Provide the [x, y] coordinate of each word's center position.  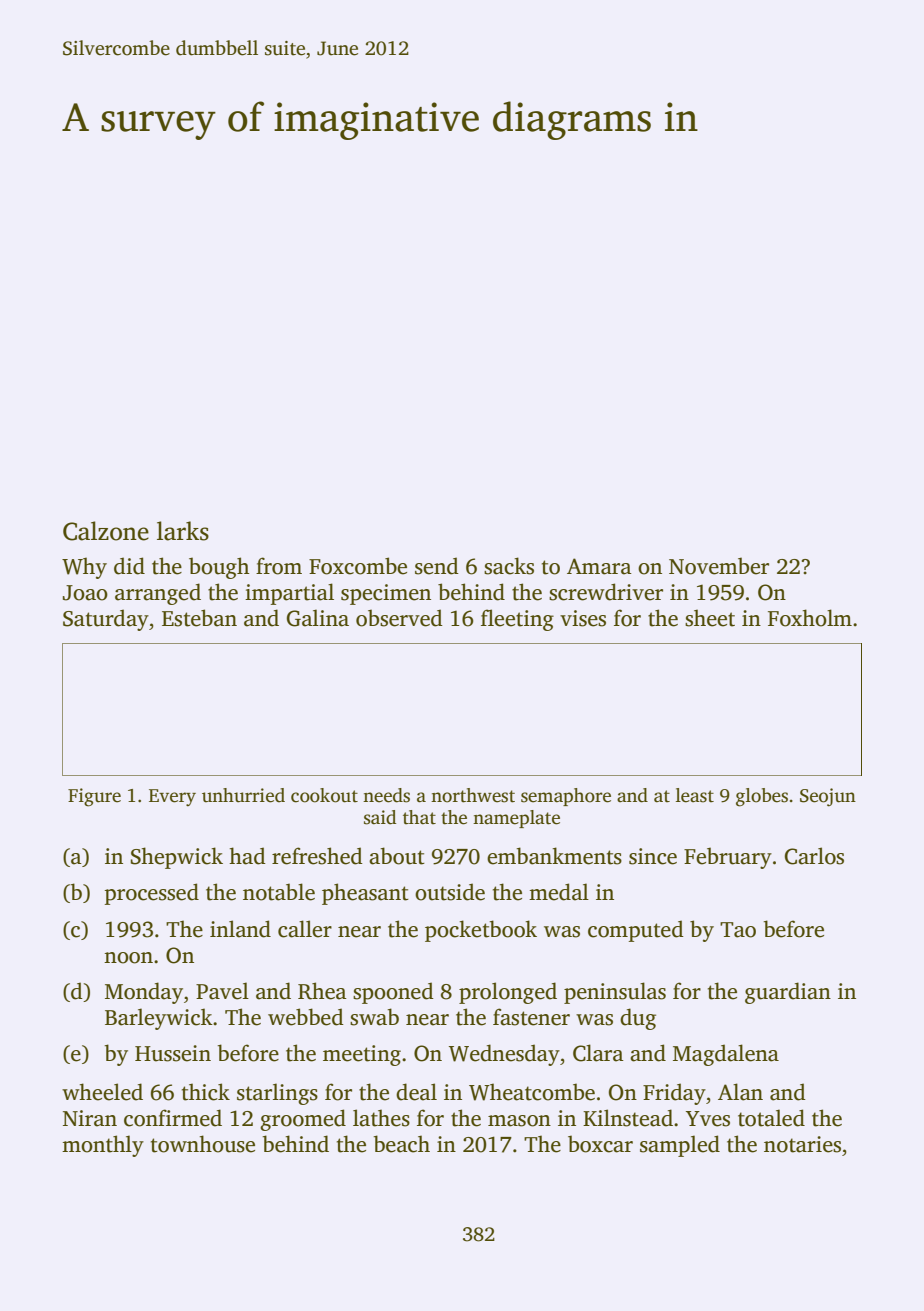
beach [401, 1144]
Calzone [106, 531]
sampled [680, 1146]
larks [183, 531]
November [719, 566]
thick [206, 1092]
